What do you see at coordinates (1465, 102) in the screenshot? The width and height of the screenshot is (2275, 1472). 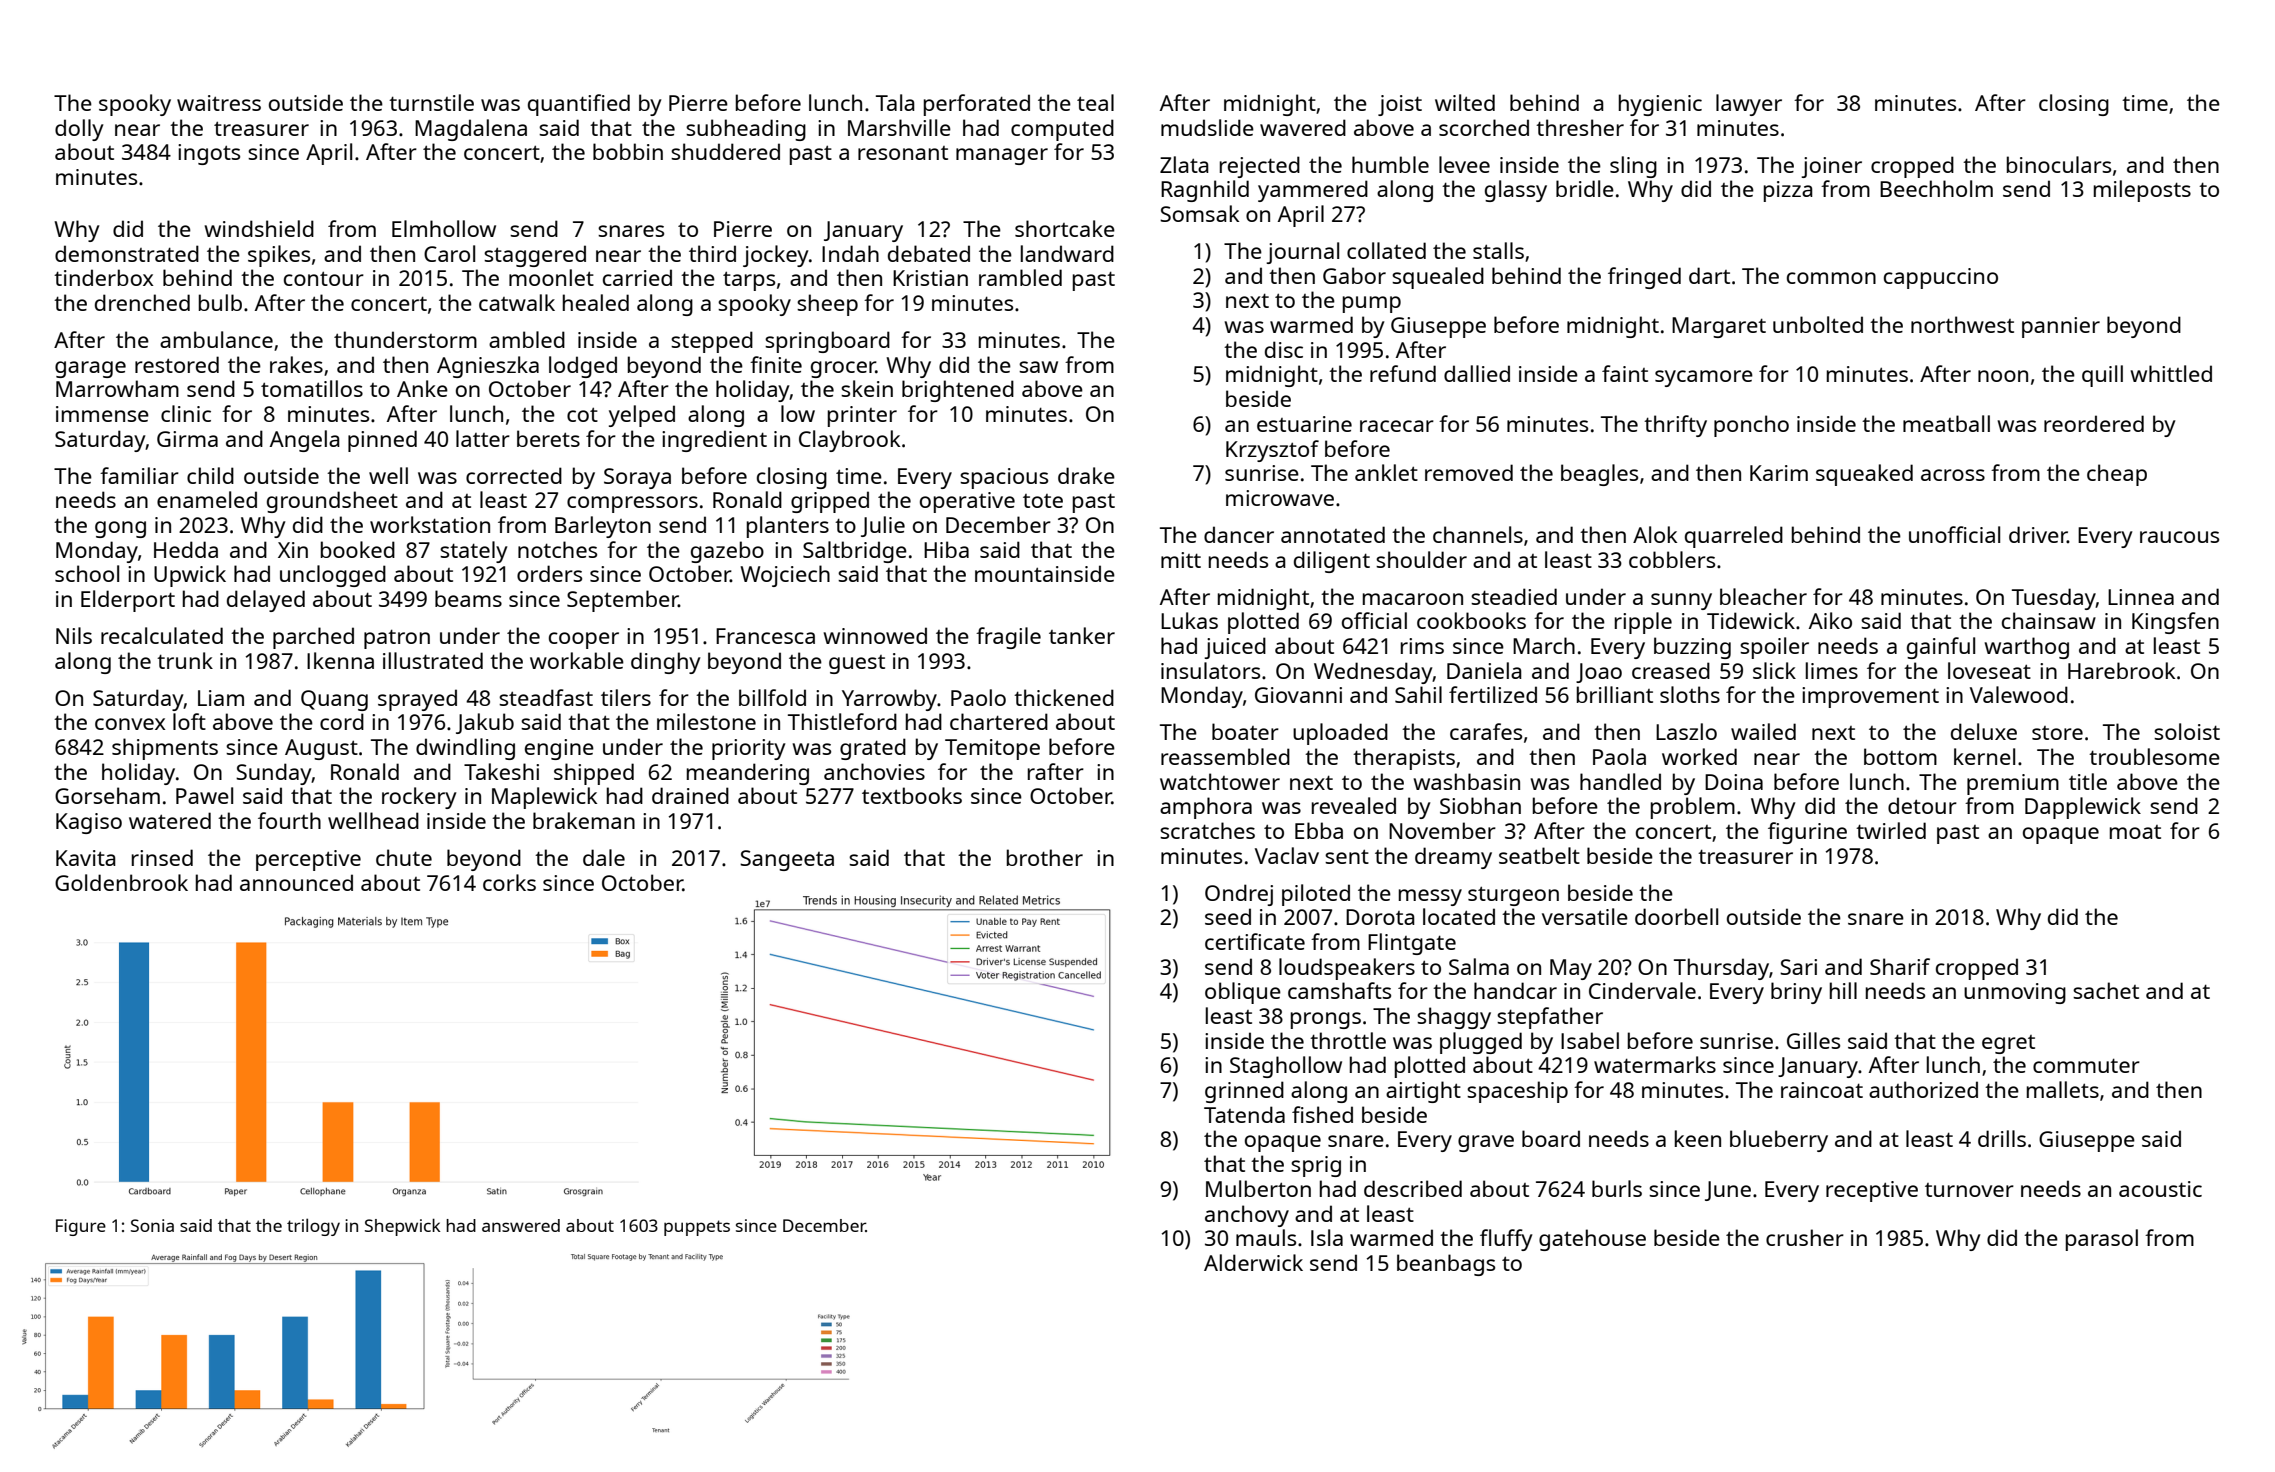 I see `wilted` at bounding box center [1465, 102].
